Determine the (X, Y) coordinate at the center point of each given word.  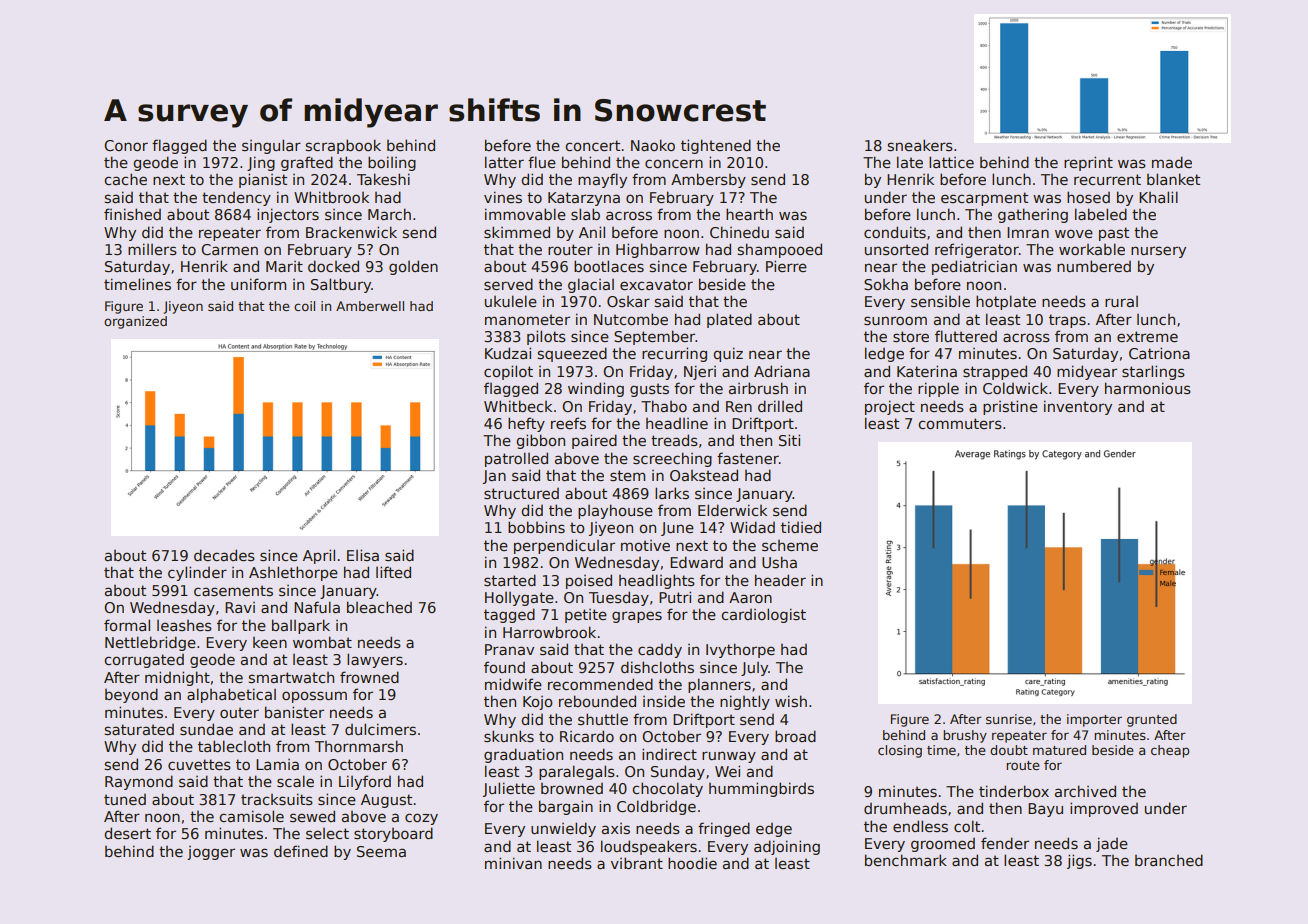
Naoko (653, 145)
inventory (1078, 407)
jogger (211, 853)
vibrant (637, 863)
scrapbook (343, 146)
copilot (508, 372)
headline (677, 423)
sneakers (920, 145)
